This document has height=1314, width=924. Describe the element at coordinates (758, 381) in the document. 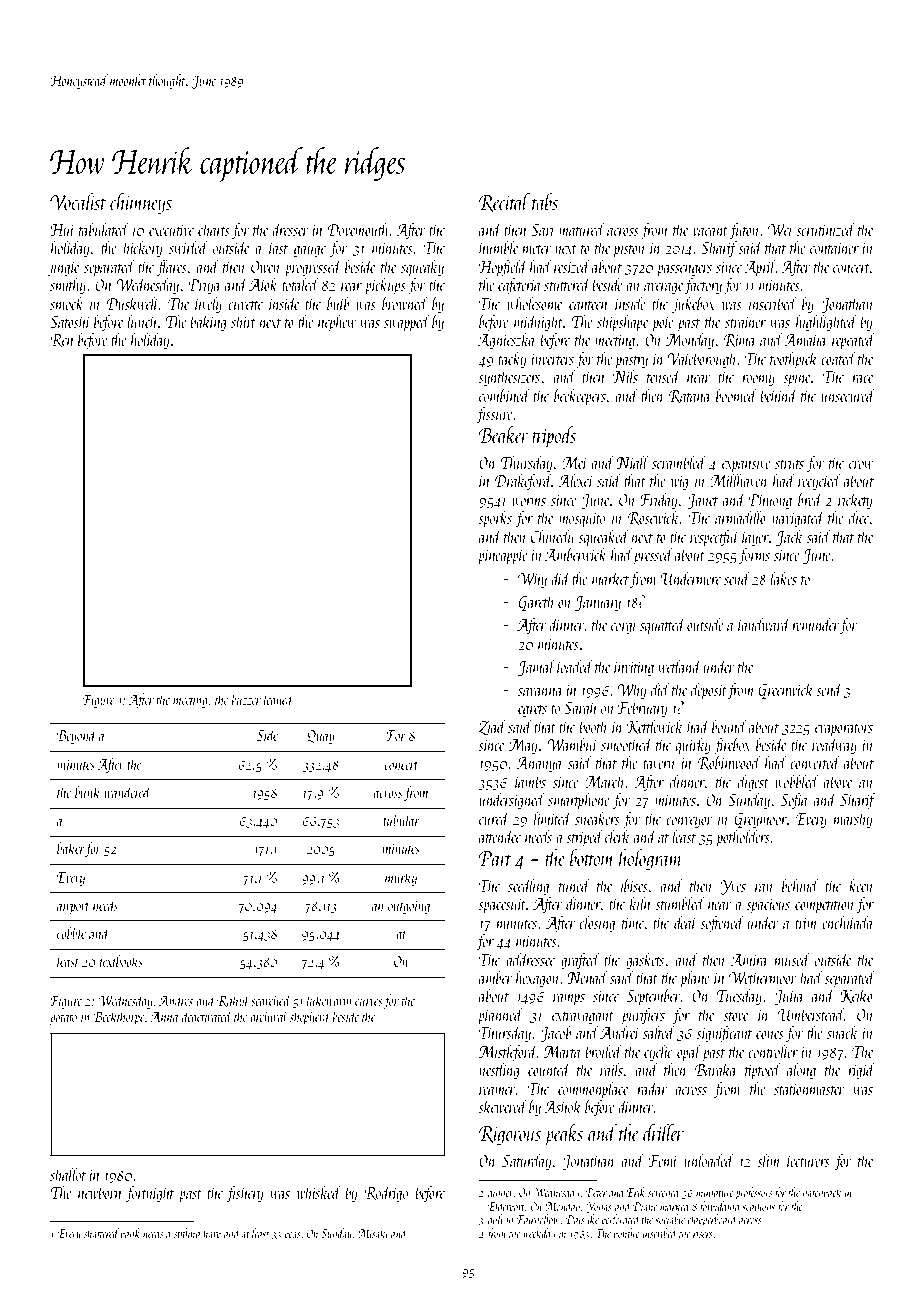

I see `roomy` at that location.
